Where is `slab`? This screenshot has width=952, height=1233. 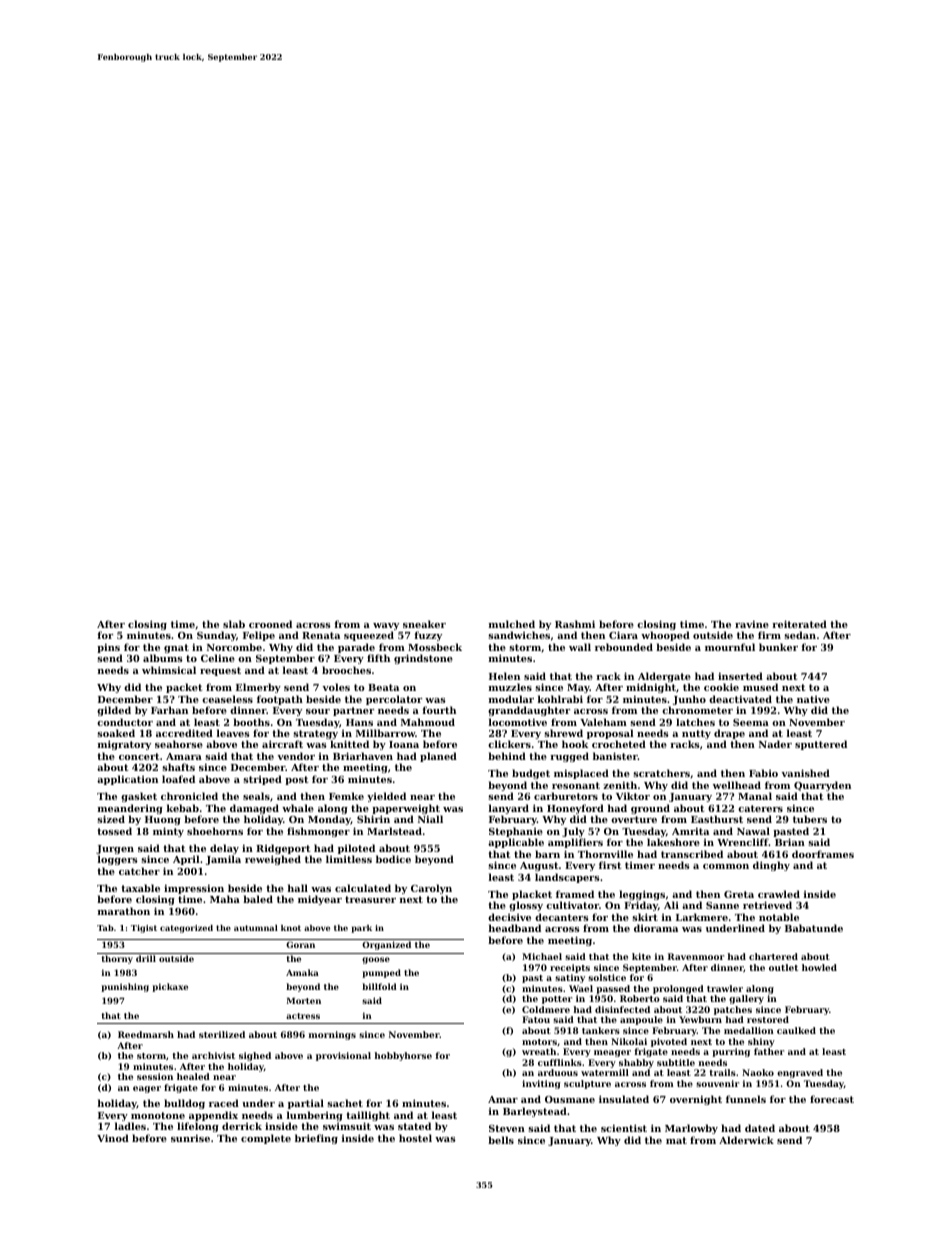 slab is located at coordinates (234, 624).
